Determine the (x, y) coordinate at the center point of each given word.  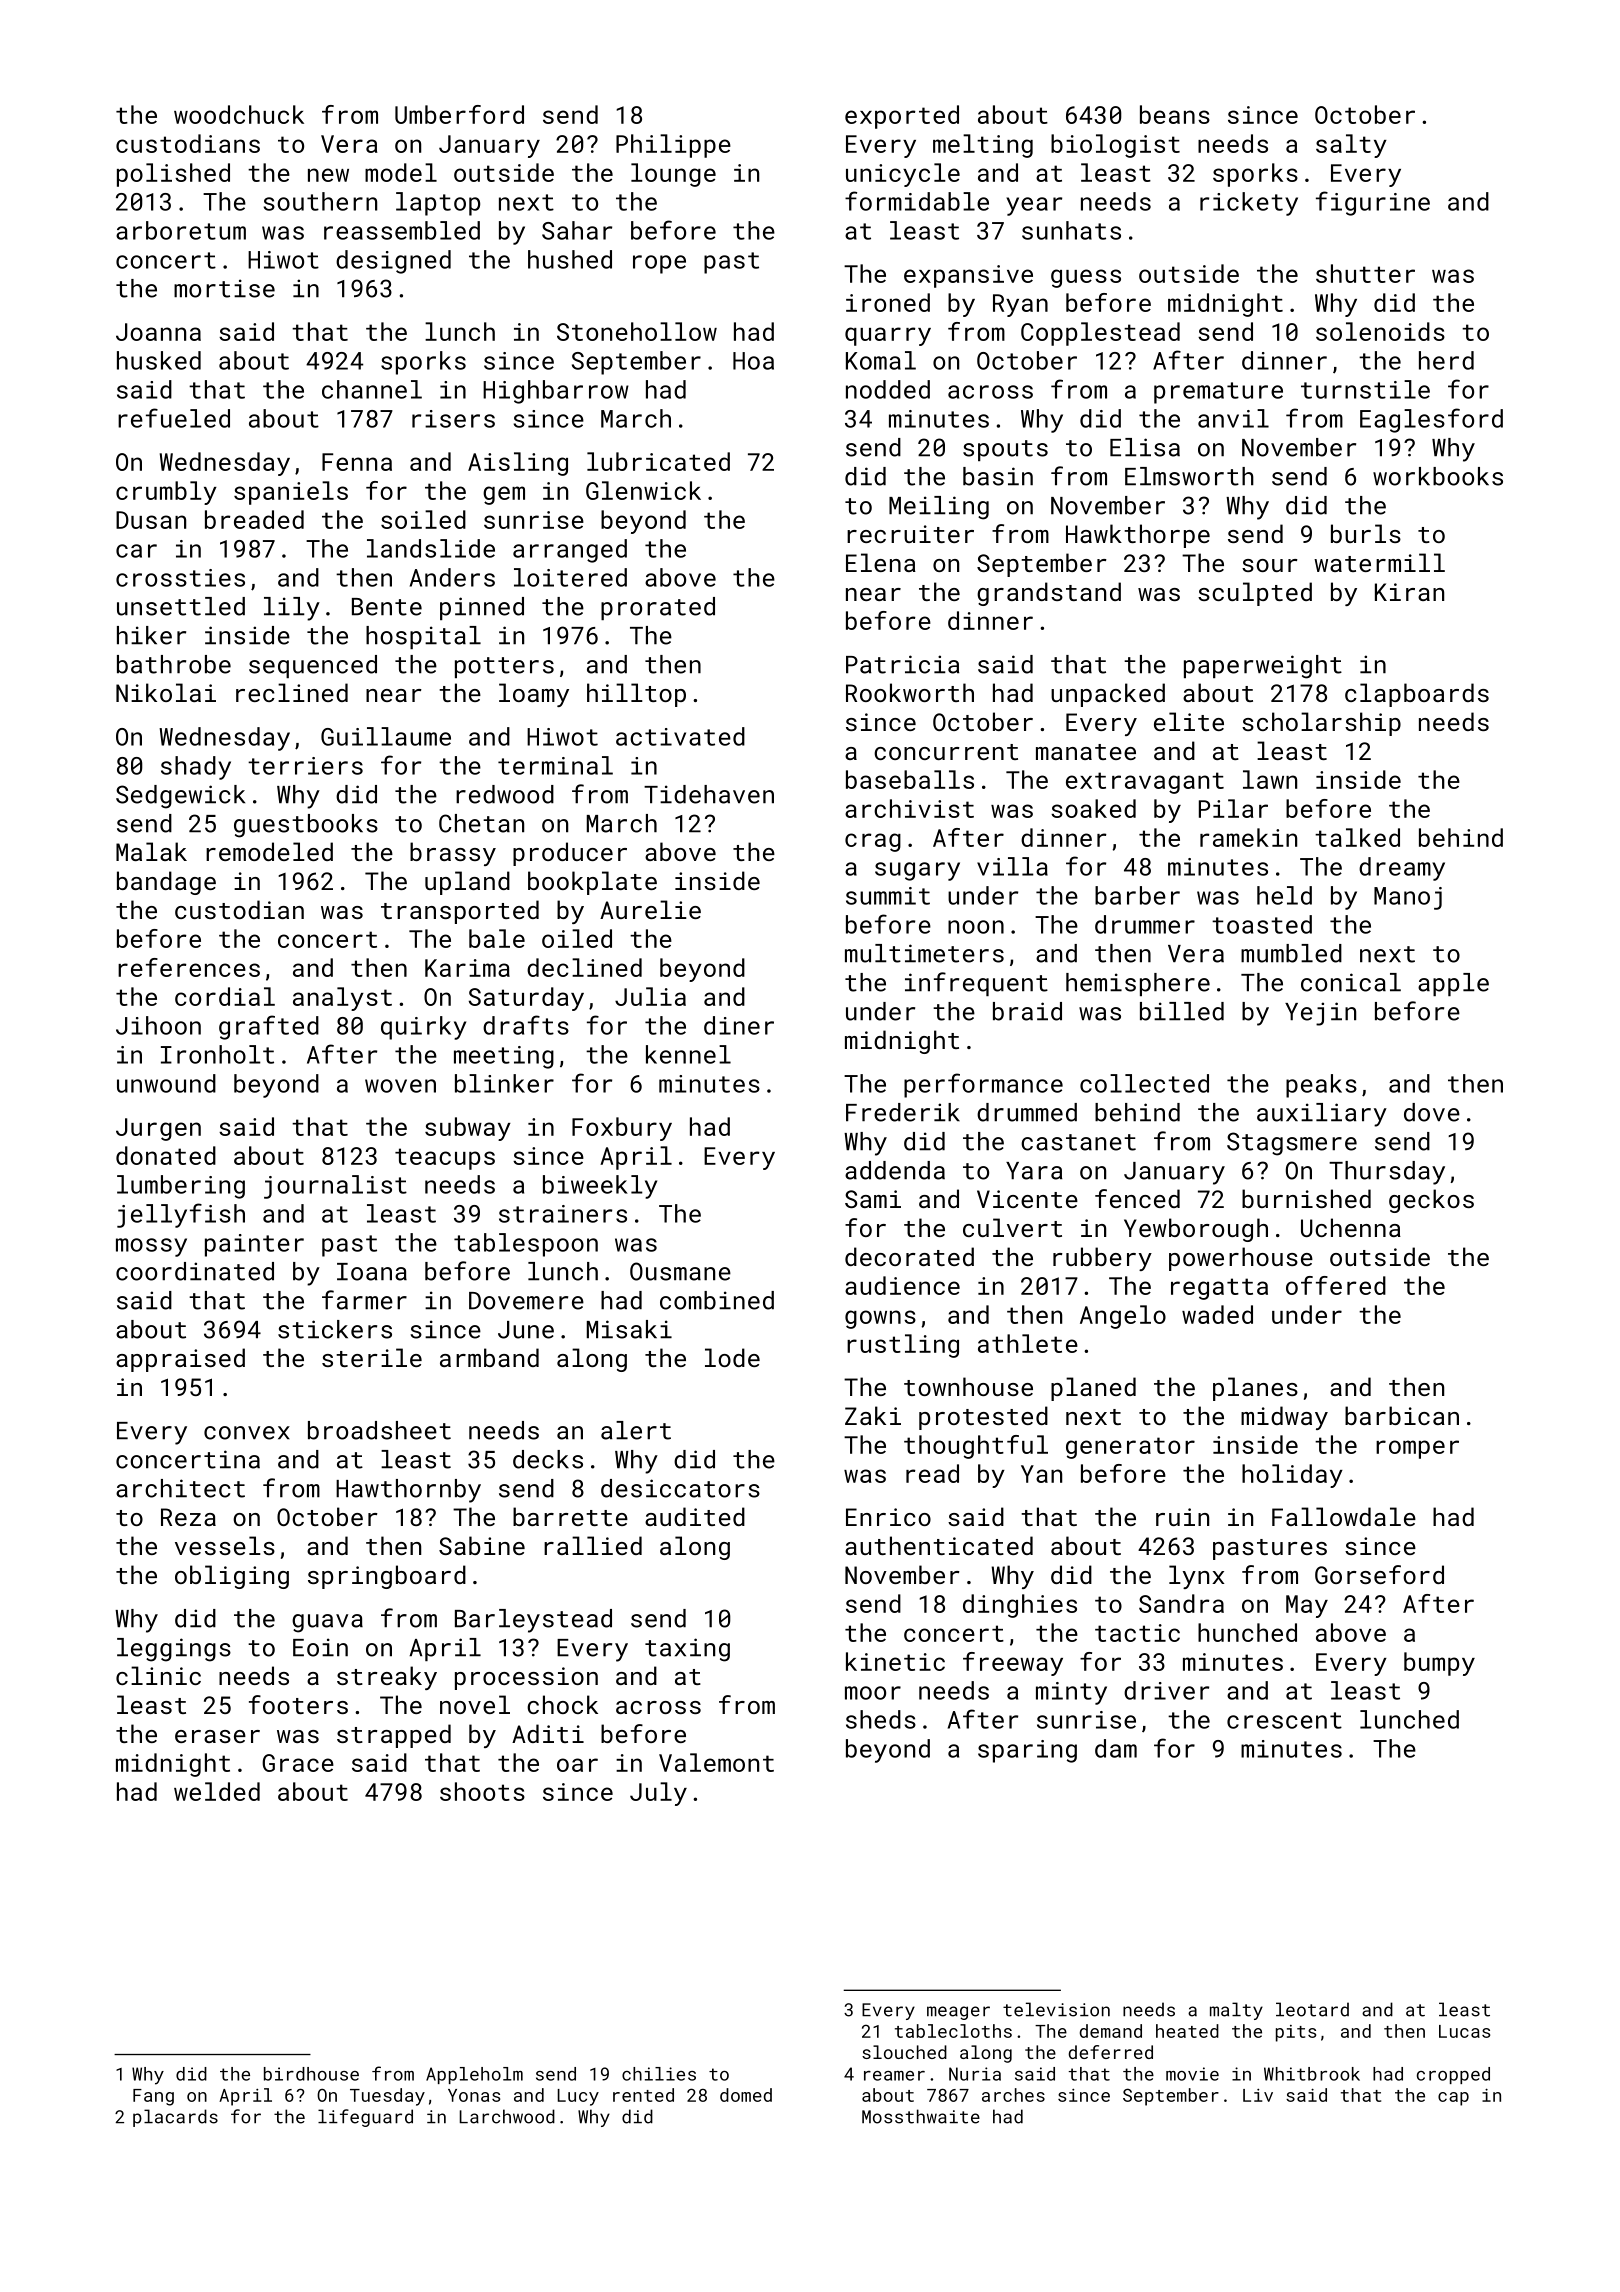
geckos (1431, 1201)
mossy (151, 1247)
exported (902, 117)
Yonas (474, 2095)
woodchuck (239, 114)
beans (1175, 114)
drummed (1027, 1112)
